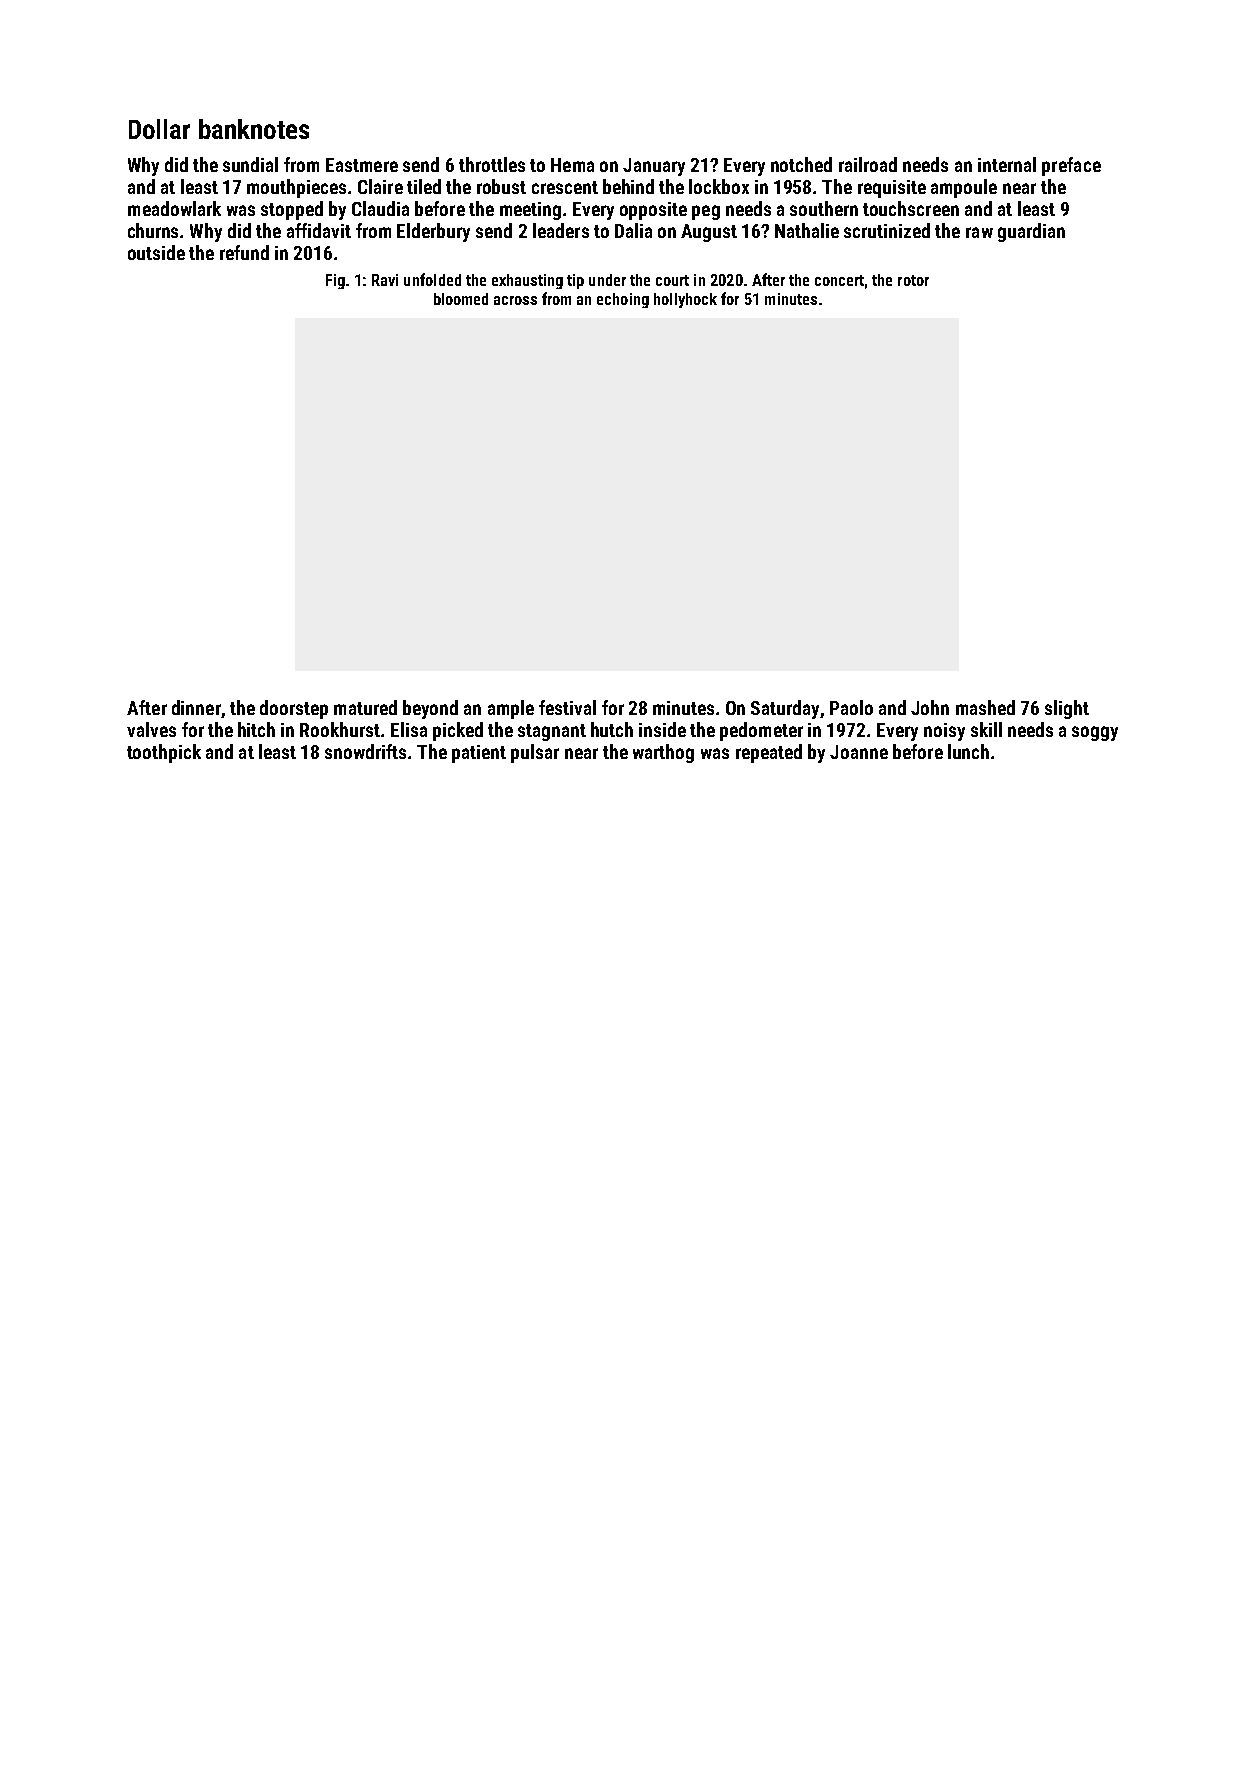 Image resolution: width=1255 pixels, height=1774 pixels. Describe the element at coordinates (335, 281) in the page. I see `Fig` at that location.
